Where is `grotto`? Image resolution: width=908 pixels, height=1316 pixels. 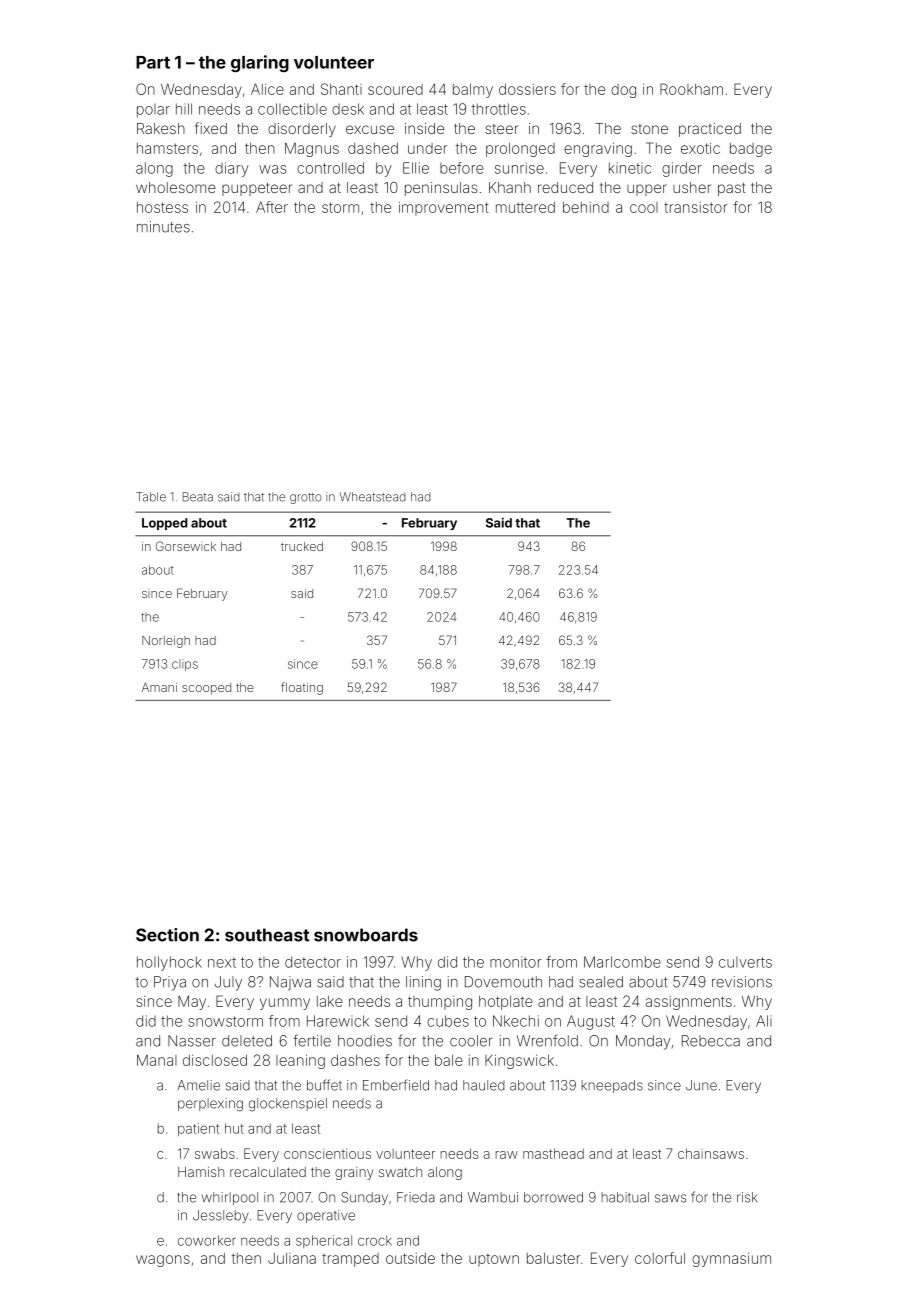 grotto is located at coordinates (306, 498).
